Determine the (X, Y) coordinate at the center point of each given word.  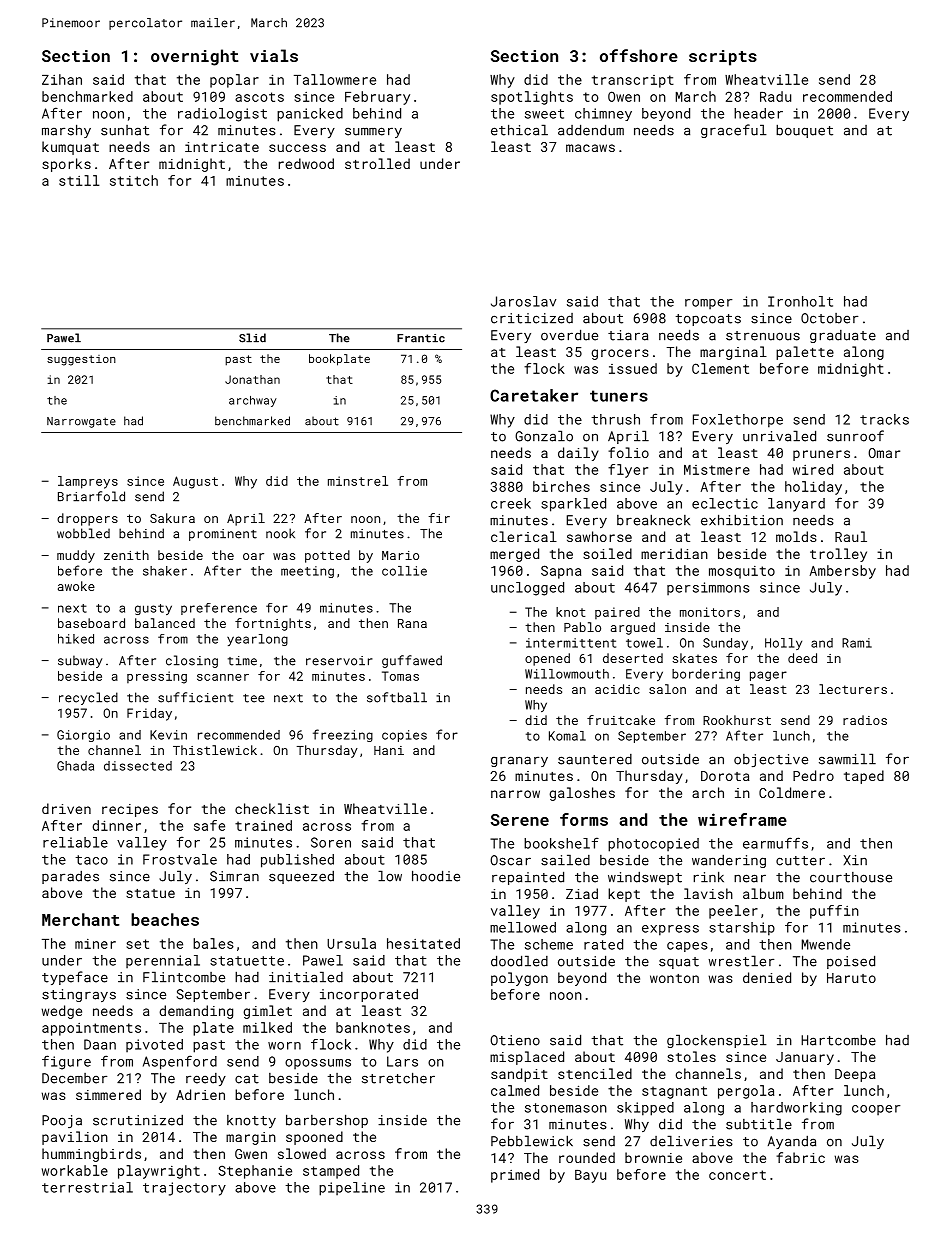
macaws (590, 148)
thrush (615, 419)
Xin (855, 860)
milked (267, 1027)
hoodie (436, 876)
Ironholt (800, 301)
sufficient (196, 697)
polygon (519, 979)
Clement (720, 368)
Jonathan (252, 379)
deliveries (691, 1141)
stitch (134, 180)
